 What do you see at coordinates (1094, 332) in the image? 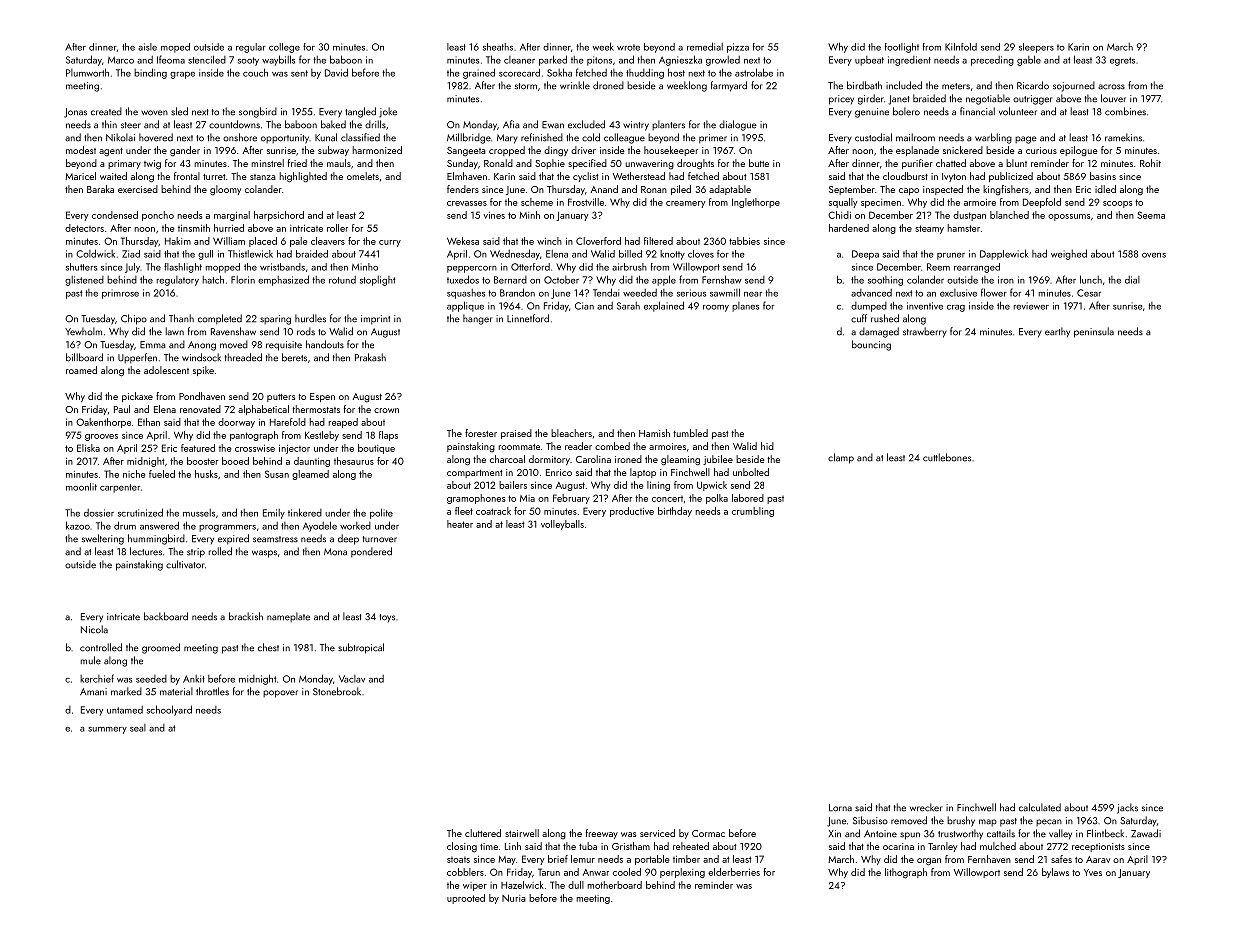
I see `peninsula` at bounding box center [1094, 332].
